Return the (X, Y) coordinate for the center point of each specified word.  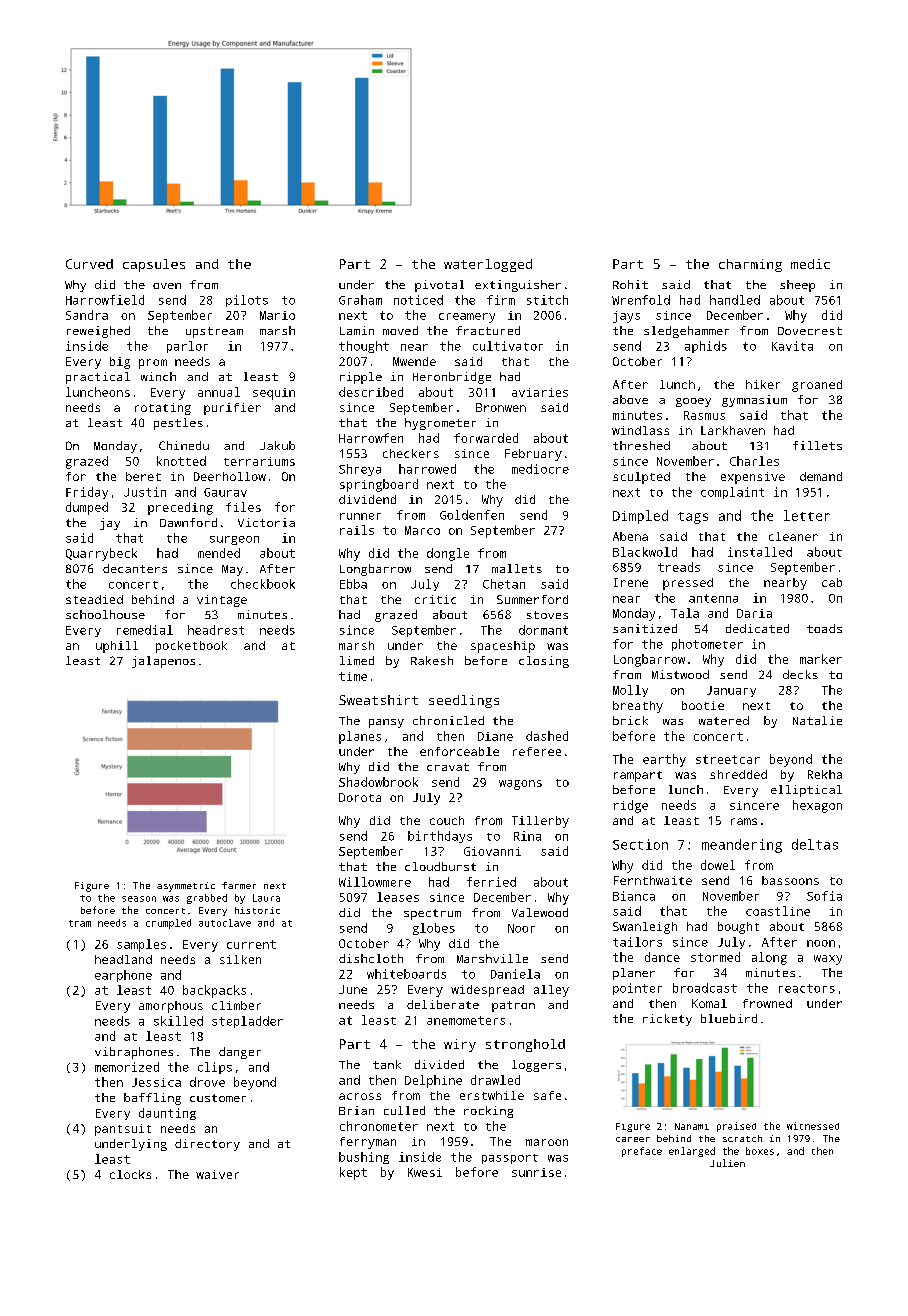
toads (824, 628)
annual (219, 392)
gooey (693, 402)
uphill (117, 647)
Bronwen (501, 407)
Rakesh (432, 660)
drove (207, 1082)
